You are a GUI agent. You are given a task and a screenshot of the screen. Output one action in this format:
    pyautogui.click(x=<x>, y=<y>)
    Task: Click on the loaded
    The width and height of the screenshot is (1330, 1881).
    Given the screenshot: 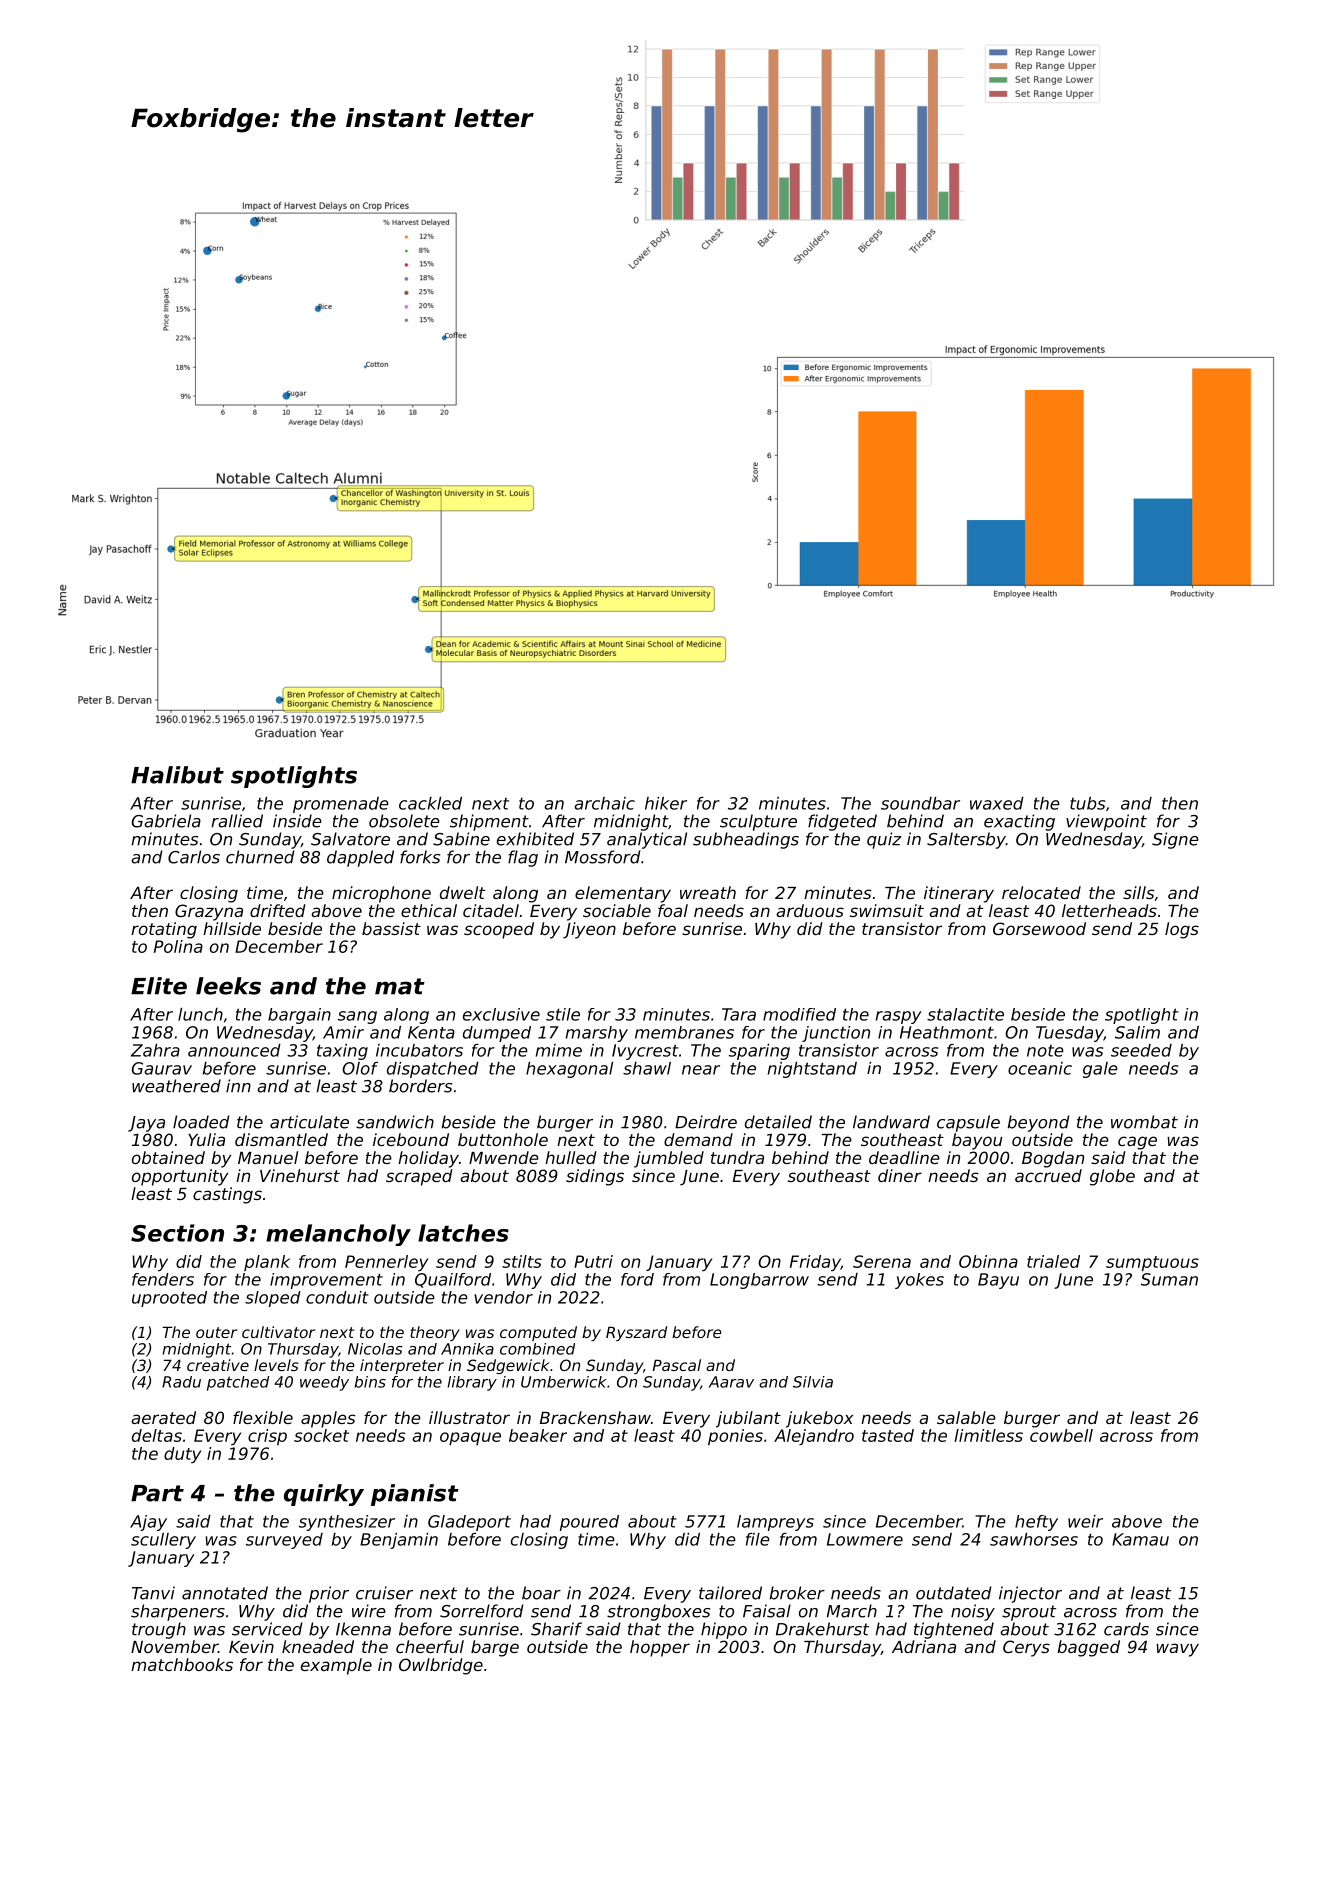 What is the action you would take?
    pyautogui.click(x=201, y=1122)
